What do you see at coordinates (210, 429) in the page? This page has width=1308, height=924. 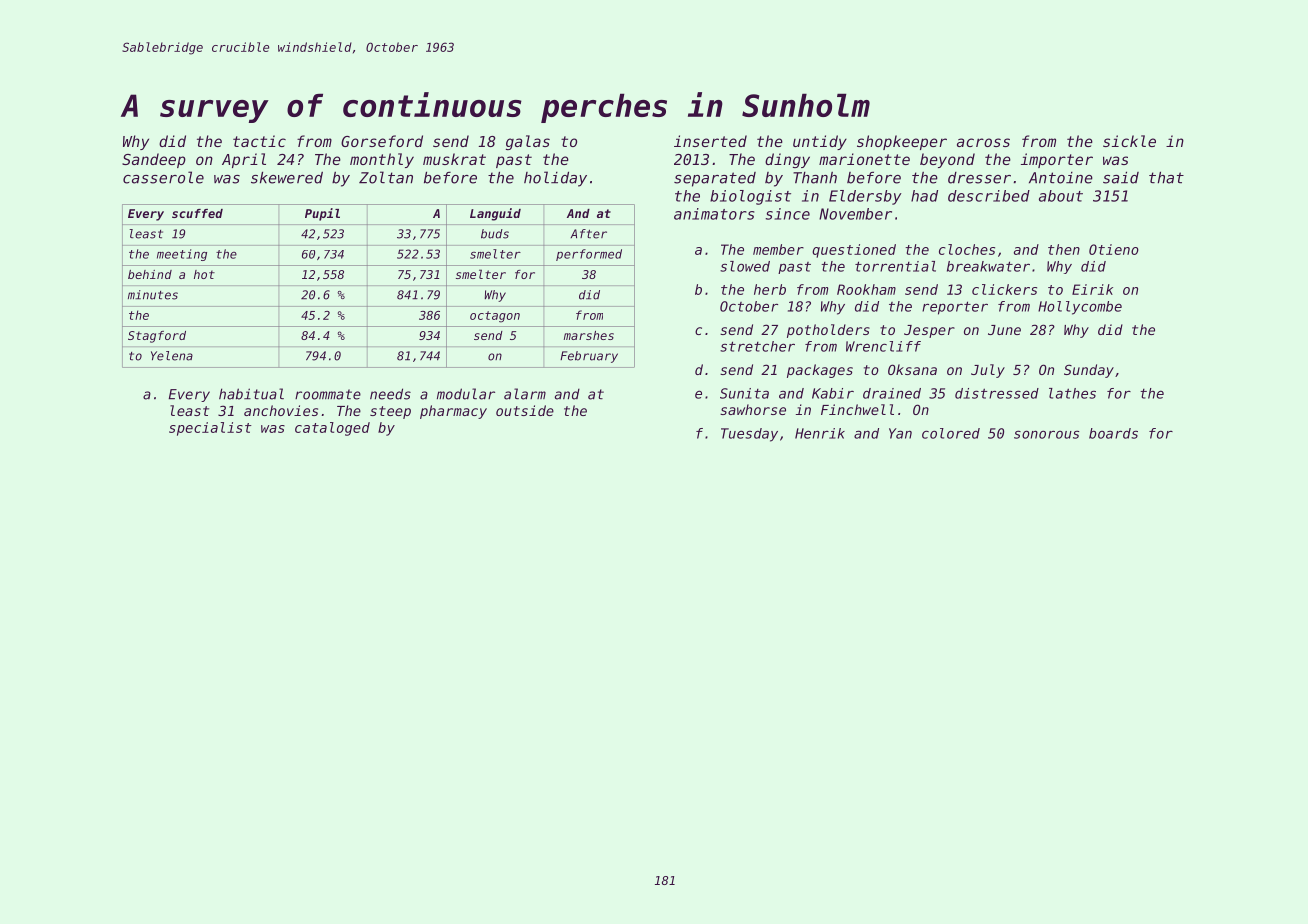 I see `specialist` at bounding box center [210, 429].
